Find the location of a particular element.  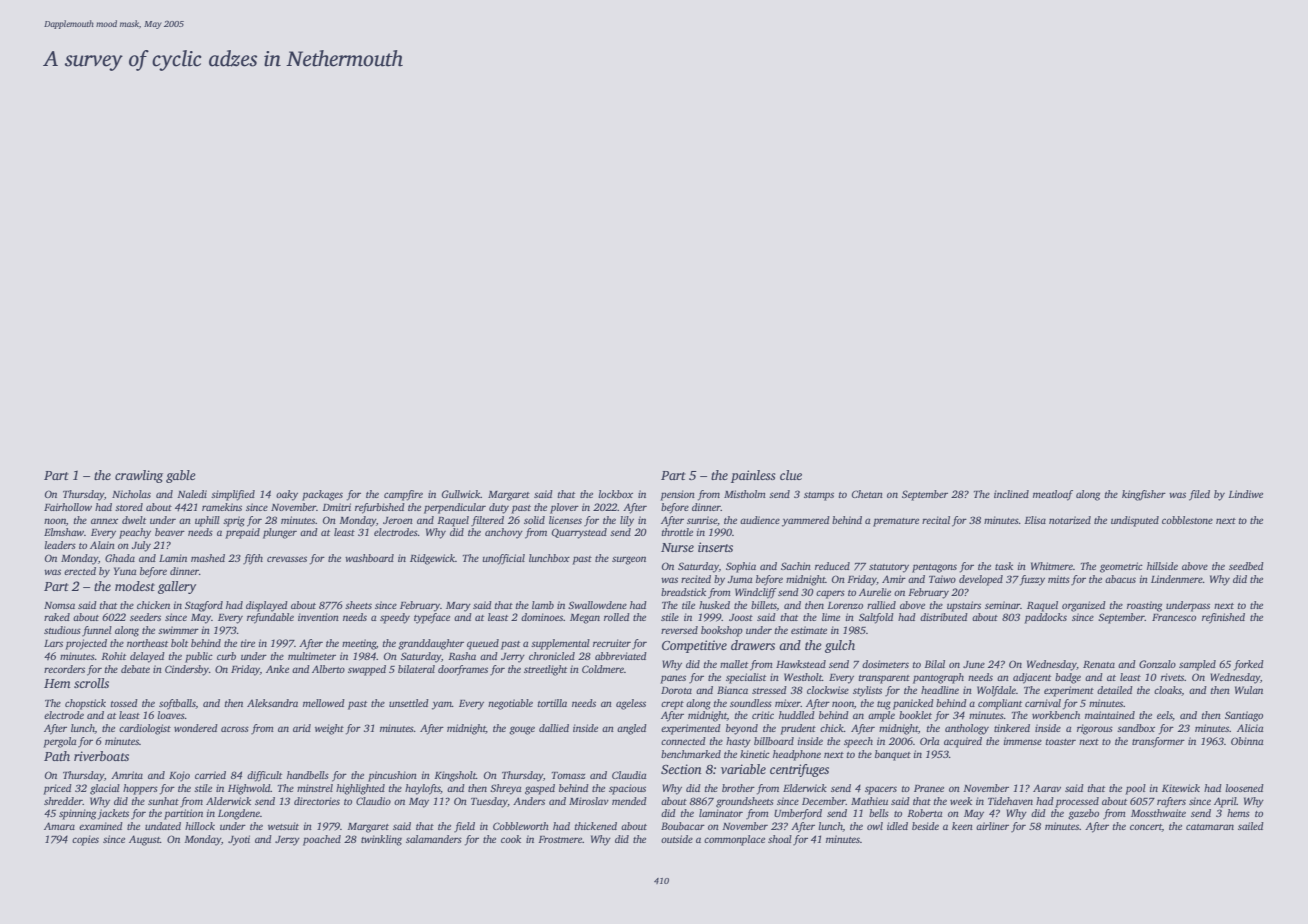

recorders is located at coordinates (64, 669).
